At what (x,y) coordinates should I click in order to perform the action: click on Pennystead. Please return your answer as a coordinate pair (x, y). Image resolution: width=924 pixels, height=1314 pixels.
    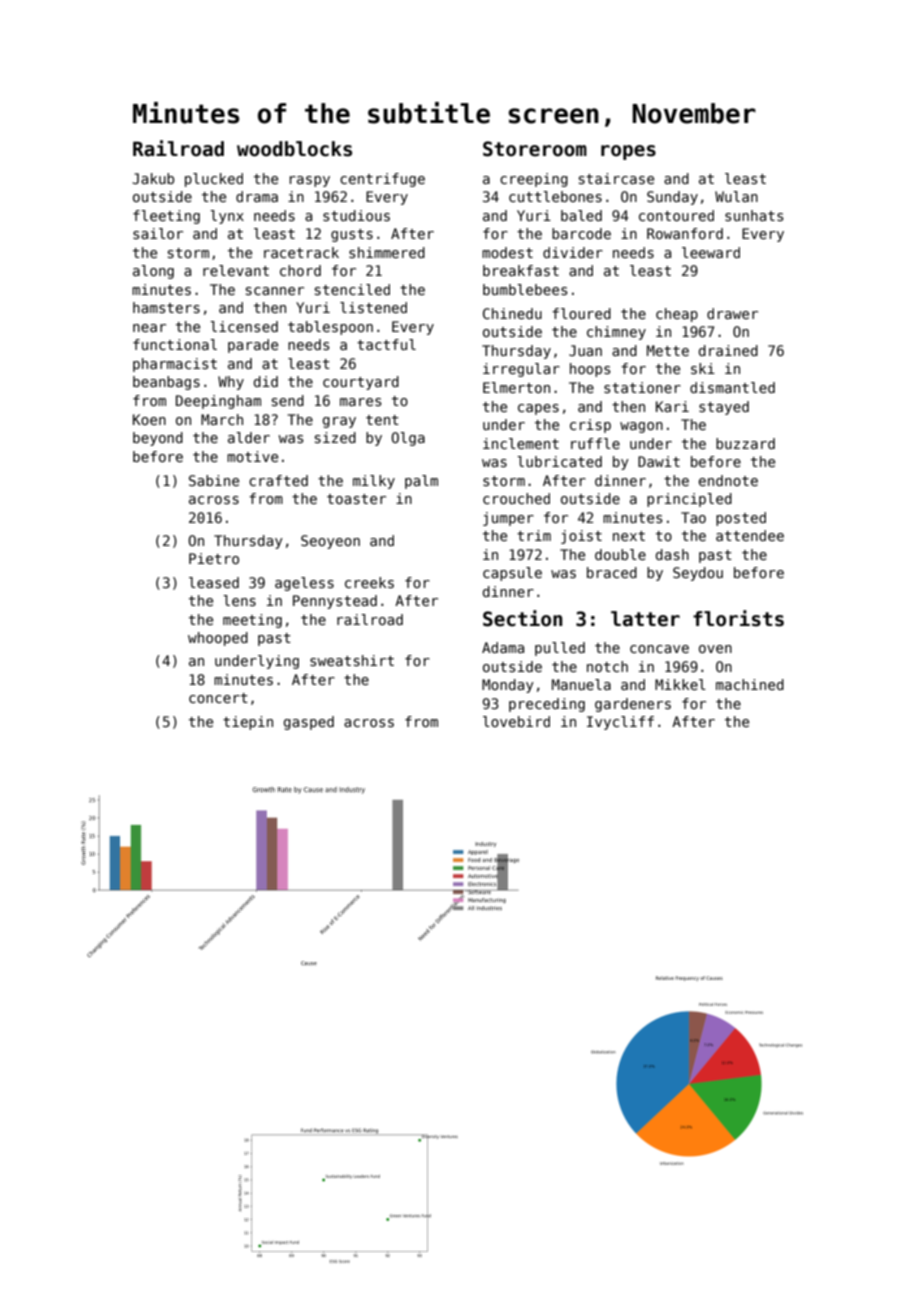
    Looking at the image, I should click on (335, 602).
